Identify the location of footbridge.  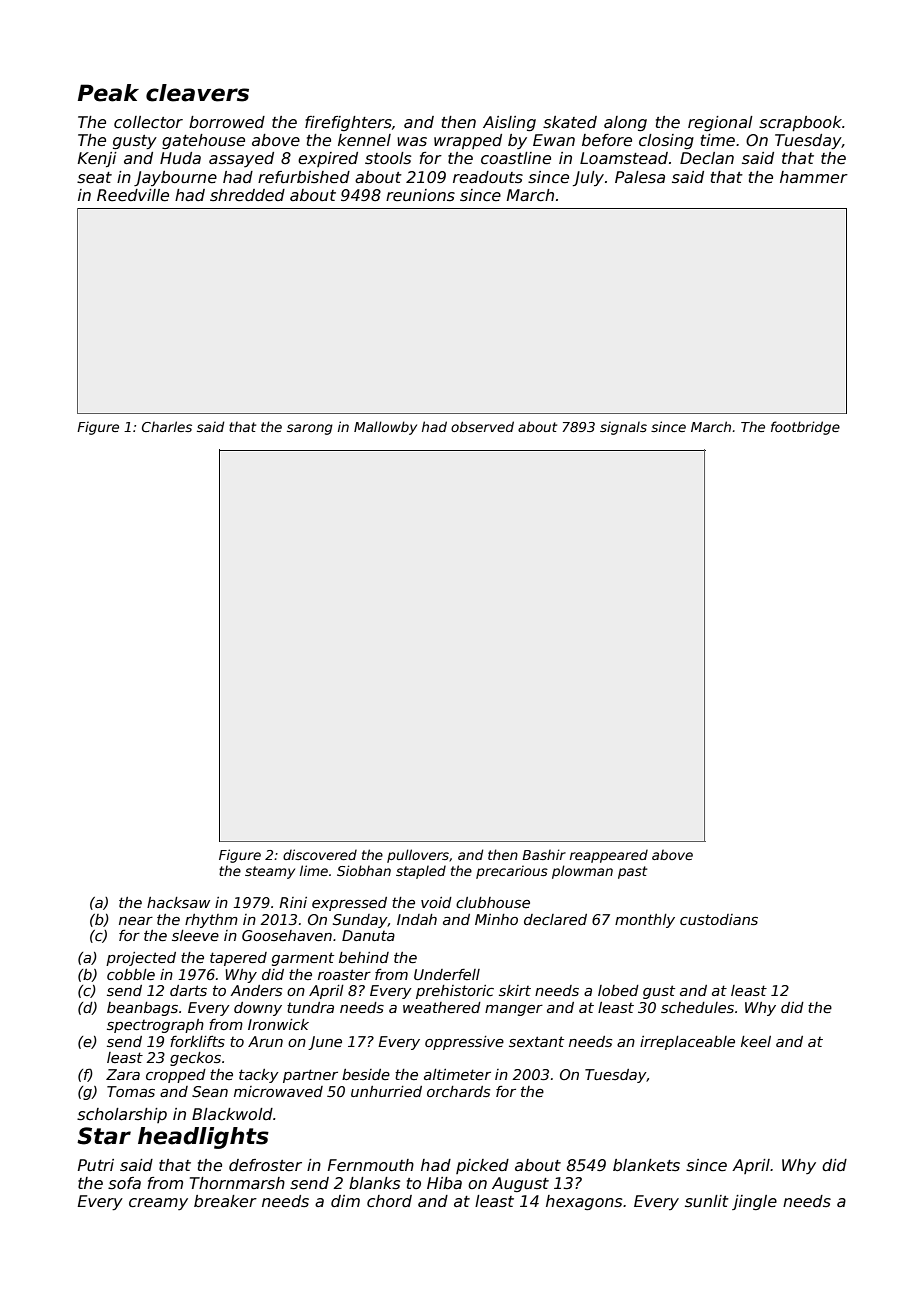
(805, 428).
